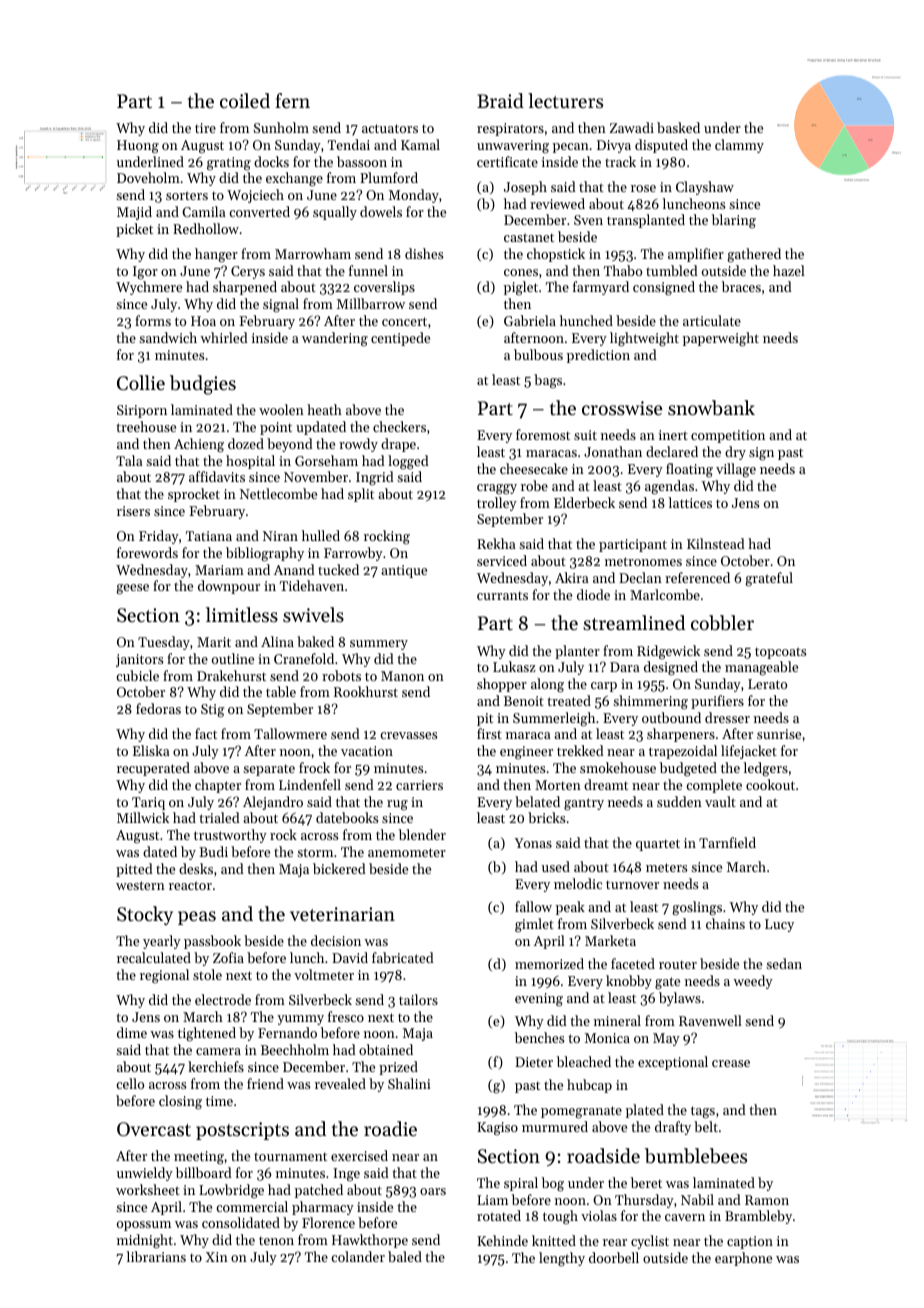 This screenshot has width=924, height=1308. What do you see at coordinates (245, 100) in the screenshot?
I see `coiled` at bounding box center [245, 100].
